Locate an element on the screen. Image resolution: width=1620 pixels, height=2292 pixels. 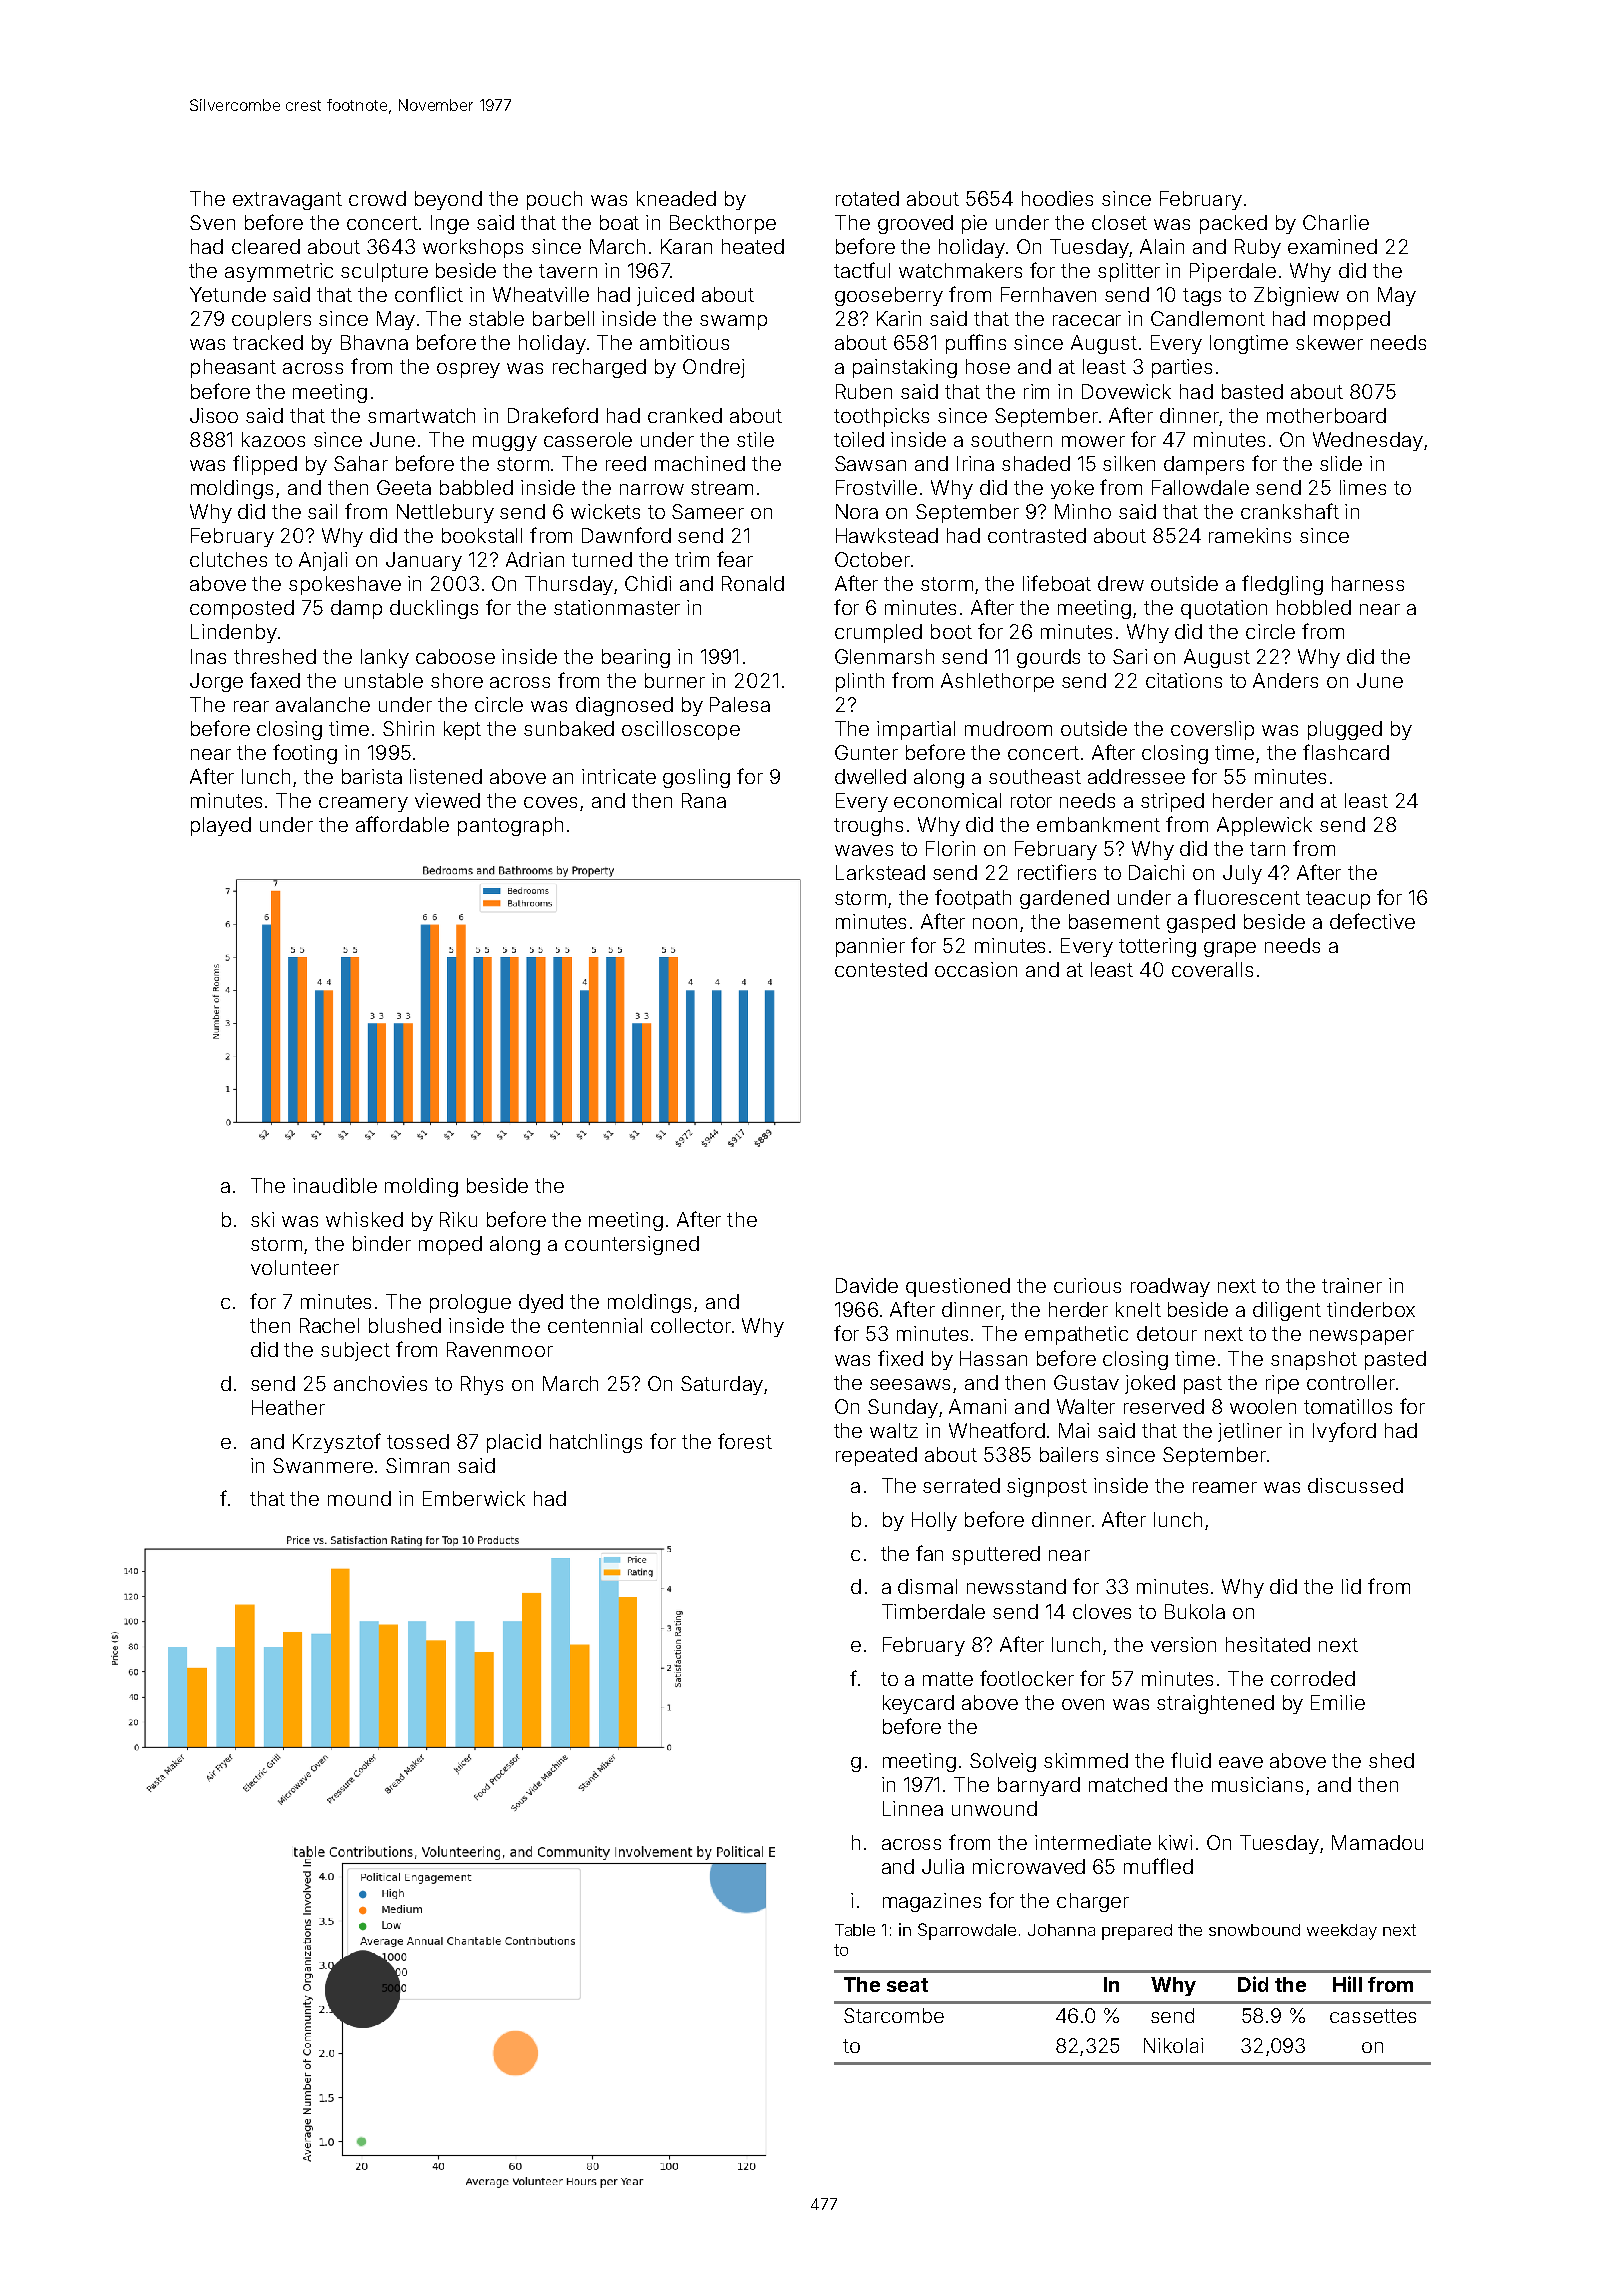
Krzysztof is located at coordinates (337, 1443).
